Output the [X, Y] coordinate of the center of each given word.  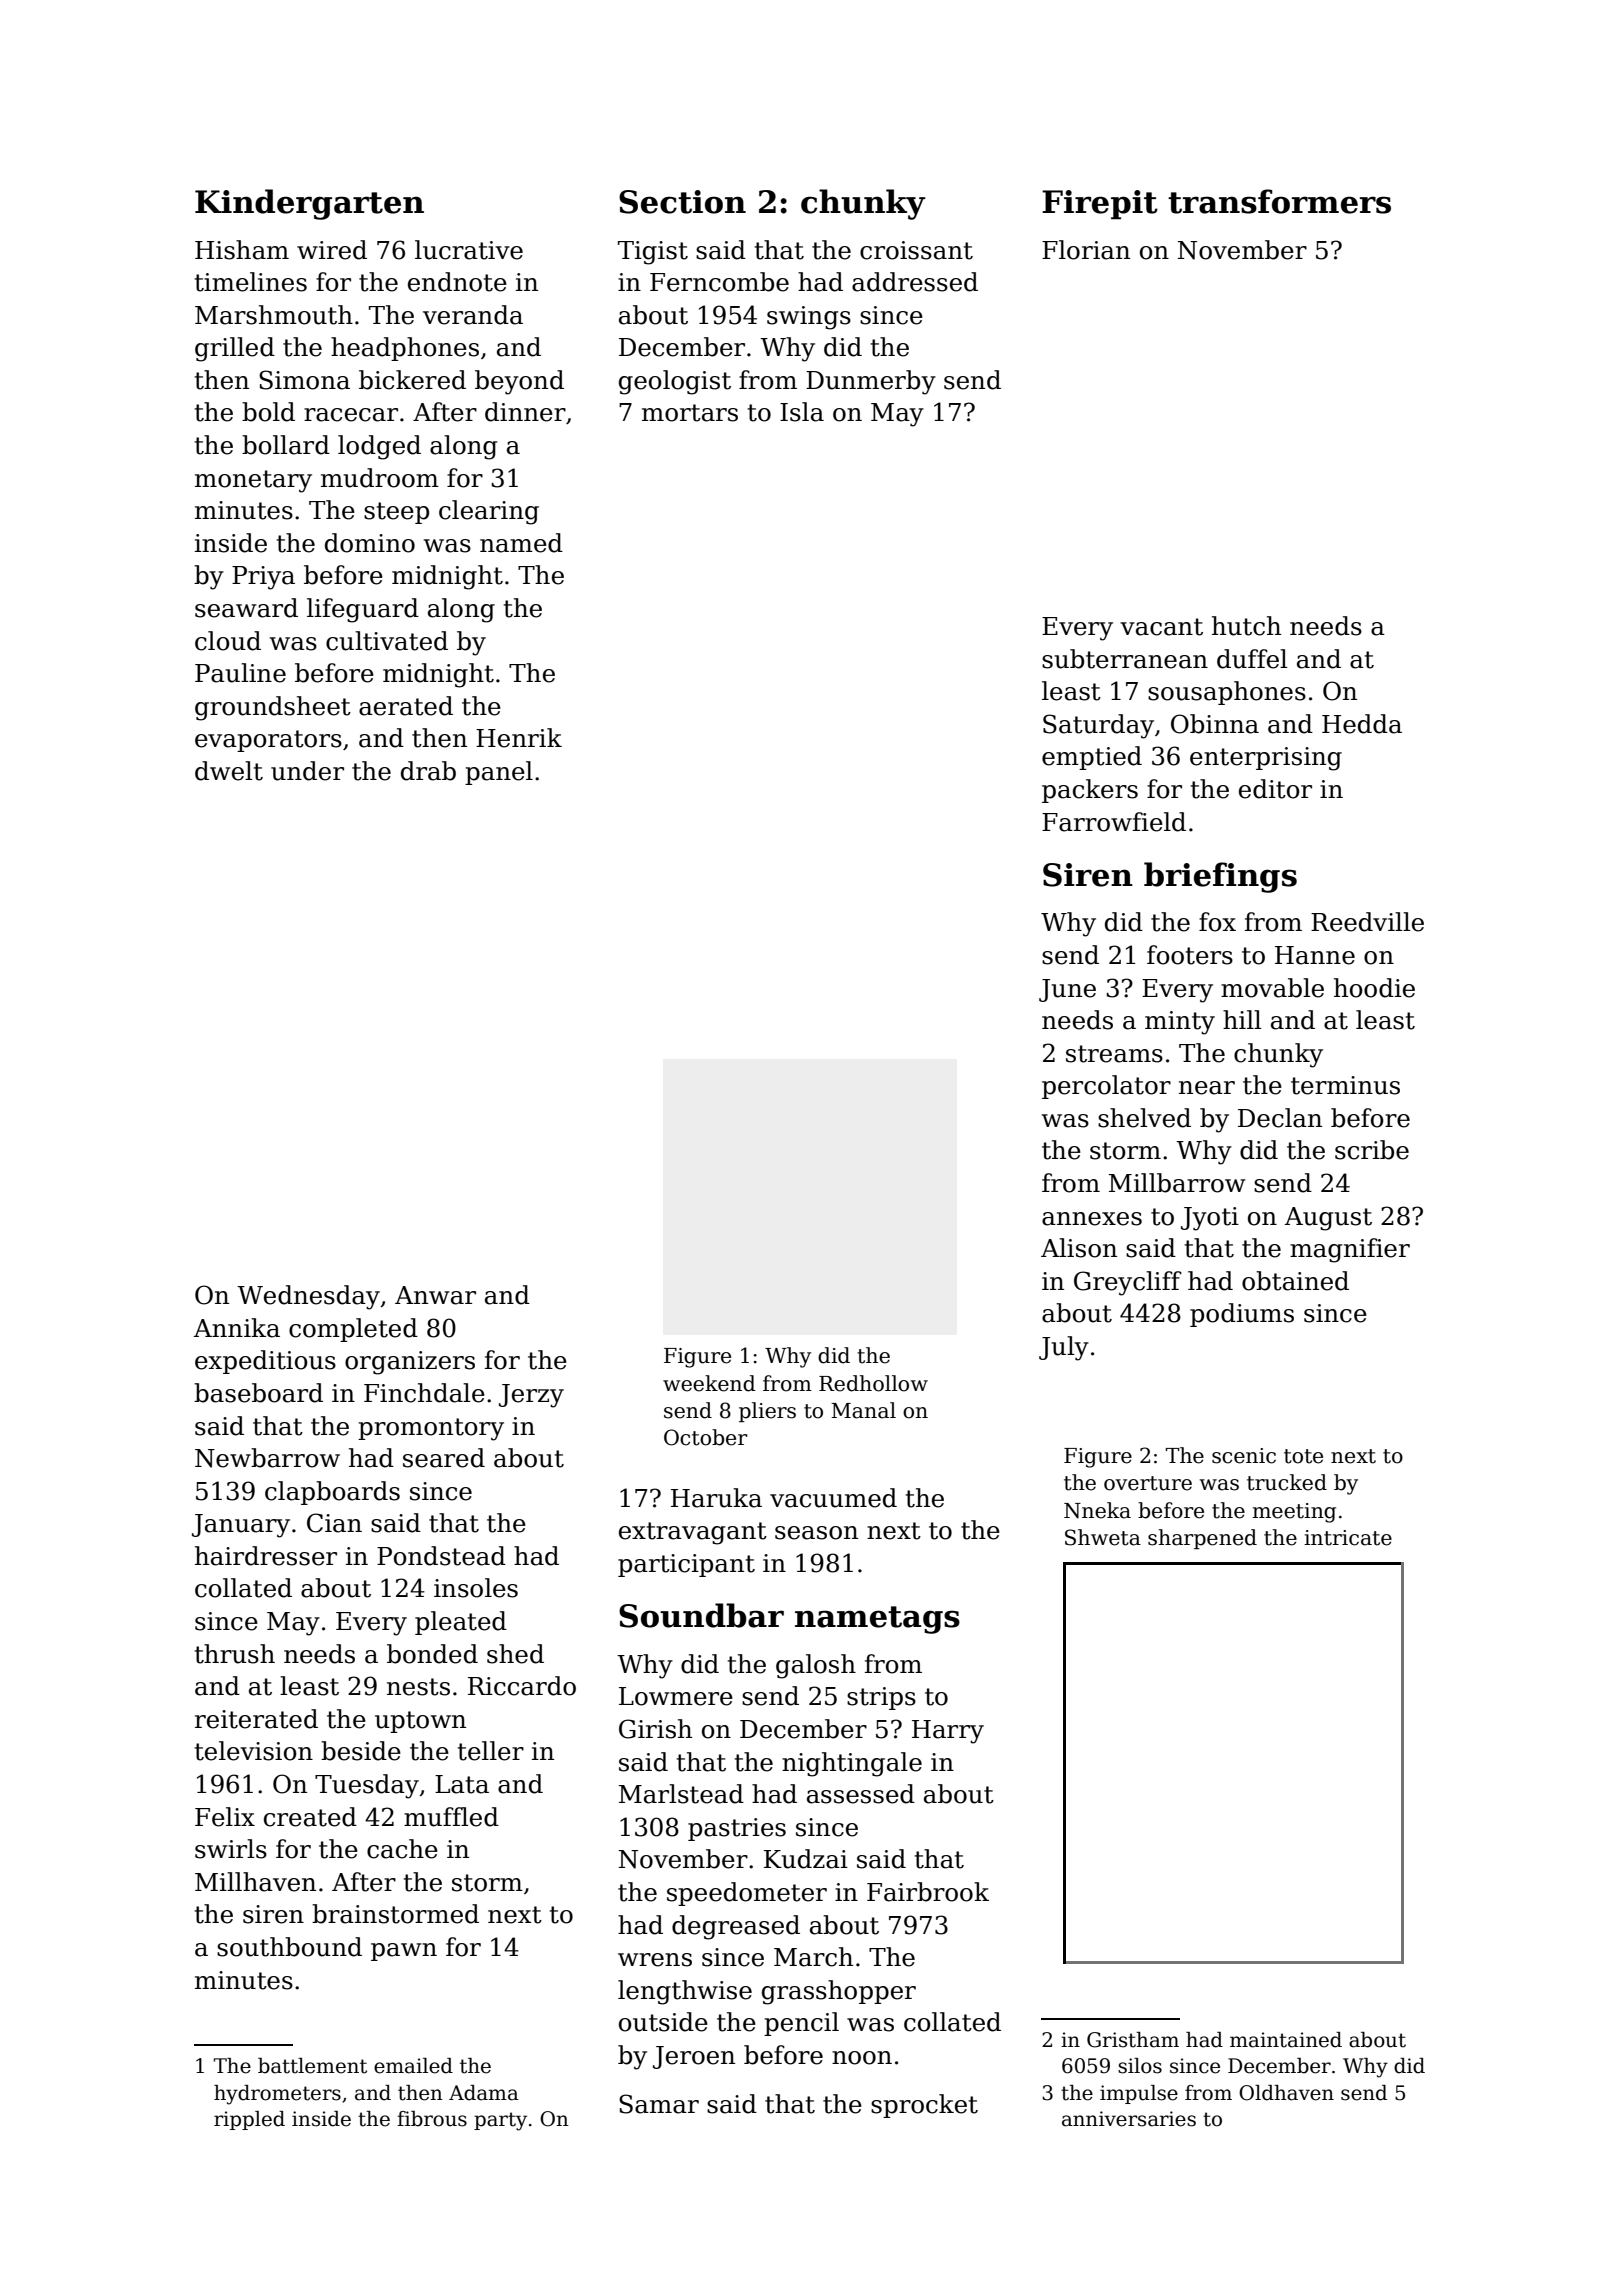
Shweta [1103, 1537]
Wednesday [308, 1297]
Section [682, 202]
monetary [253, 481]
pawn [404, 1952]
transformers [1279, 201]
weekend [709, 1383]
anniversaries [1129, 2119]
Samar [659, 2104]
